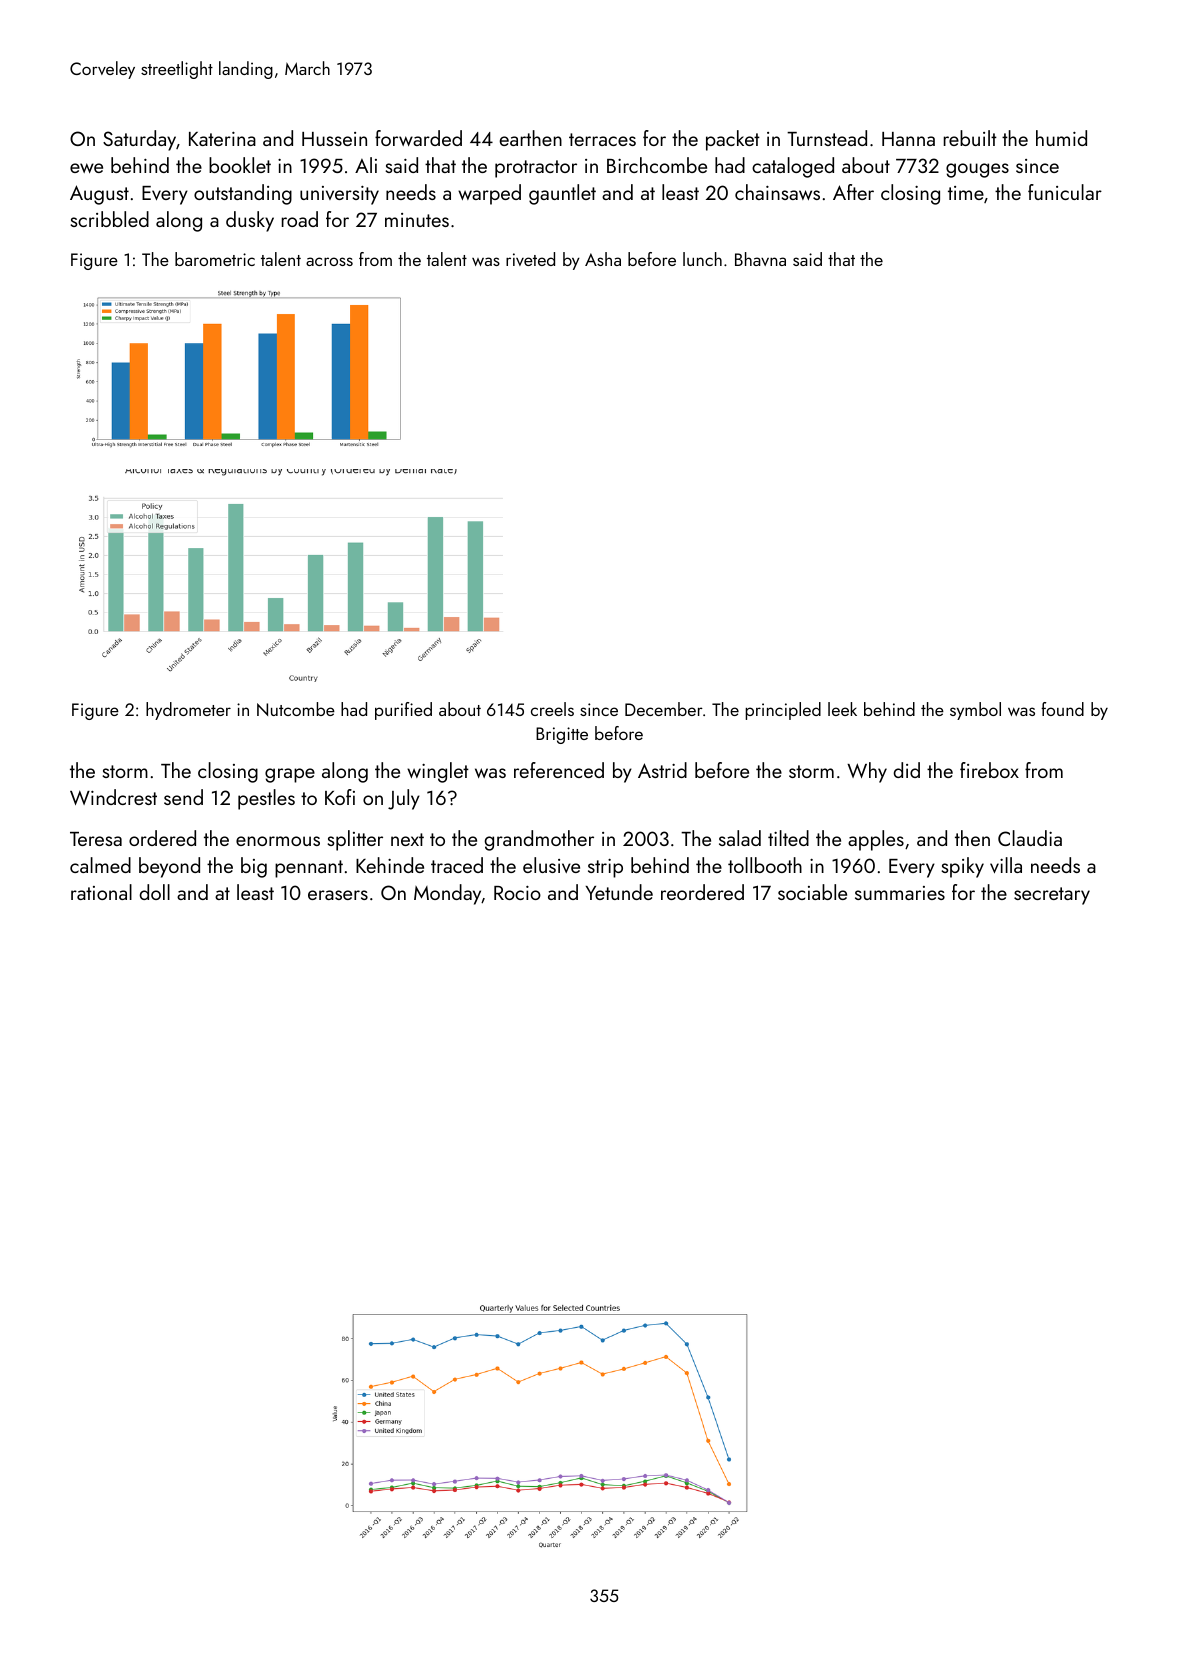 This image has height=1667, width=1179. What do you see at coordinates (188, 711) in the image?
I see `hydrometer` at bounding box center [188, 711].
